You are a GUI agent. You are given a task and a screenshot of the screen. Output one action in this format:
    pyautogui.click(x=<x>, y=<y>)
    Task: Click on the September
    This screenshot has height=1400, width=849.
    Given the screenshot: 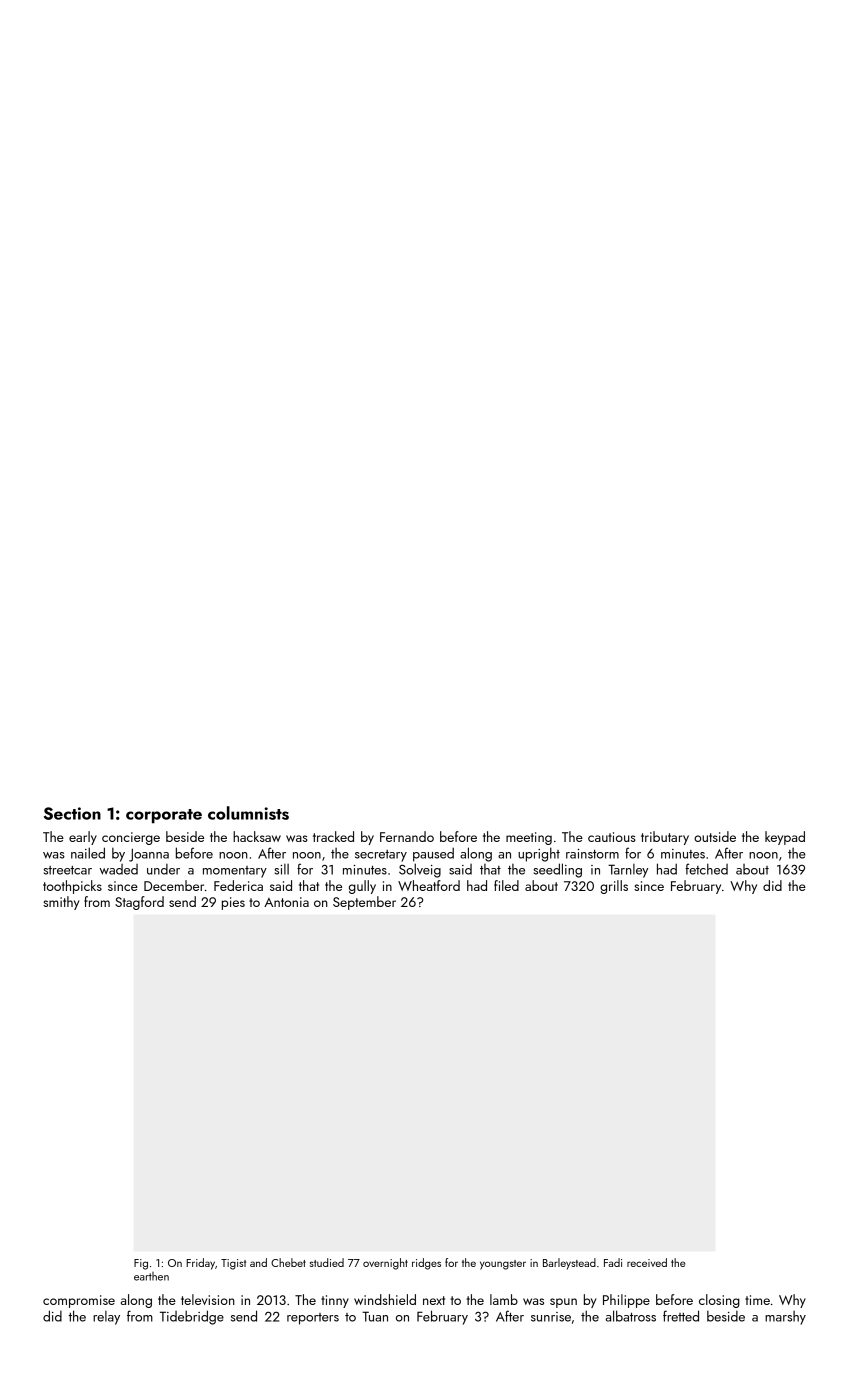 What is the action you would take?
    pyautogui.click(x=364, y=903)
